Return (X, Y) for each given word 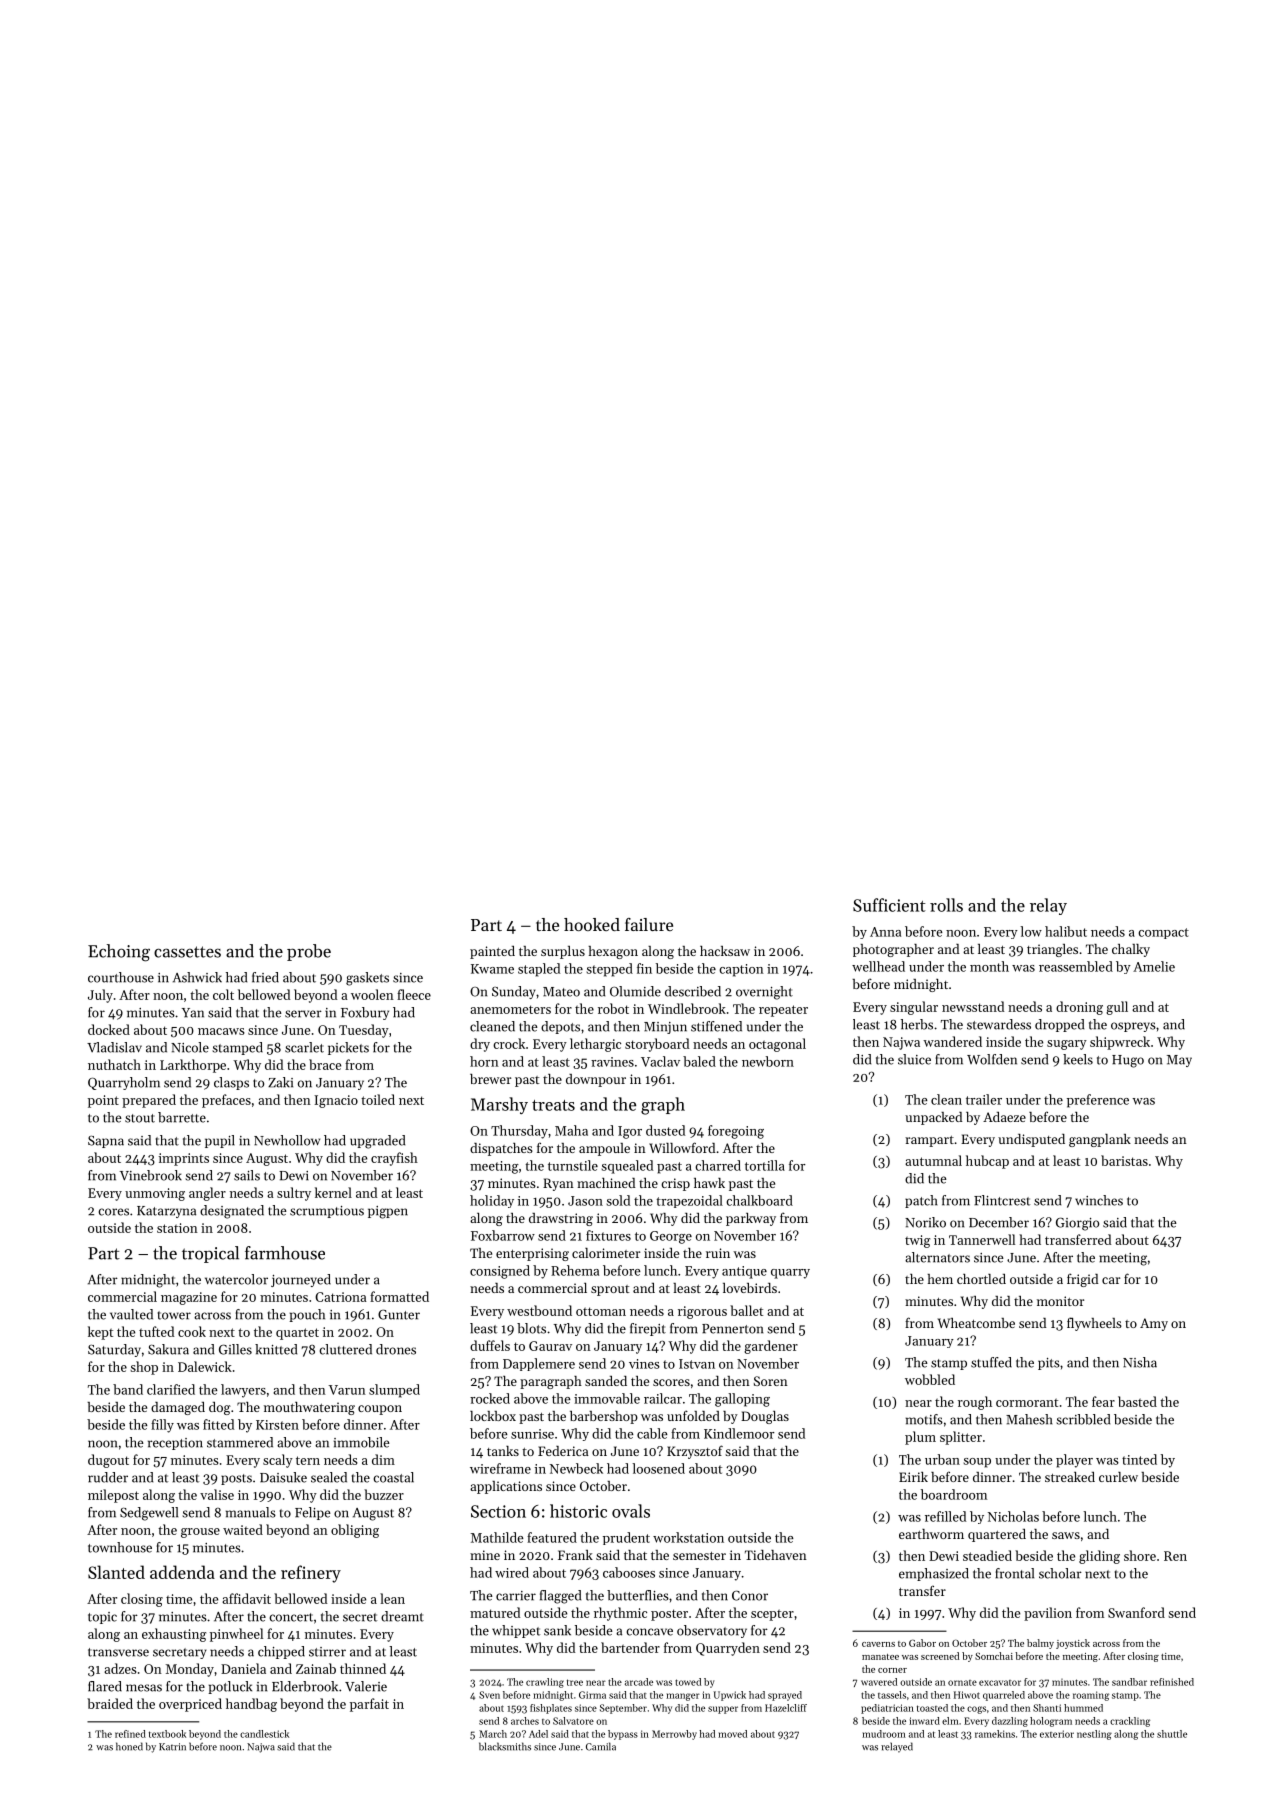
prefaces (226, 1101)
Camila (601, 1746)
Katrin (172, 1747)
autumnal (933, 1160)
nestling (1094, 1735)
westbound (539, 1310)
